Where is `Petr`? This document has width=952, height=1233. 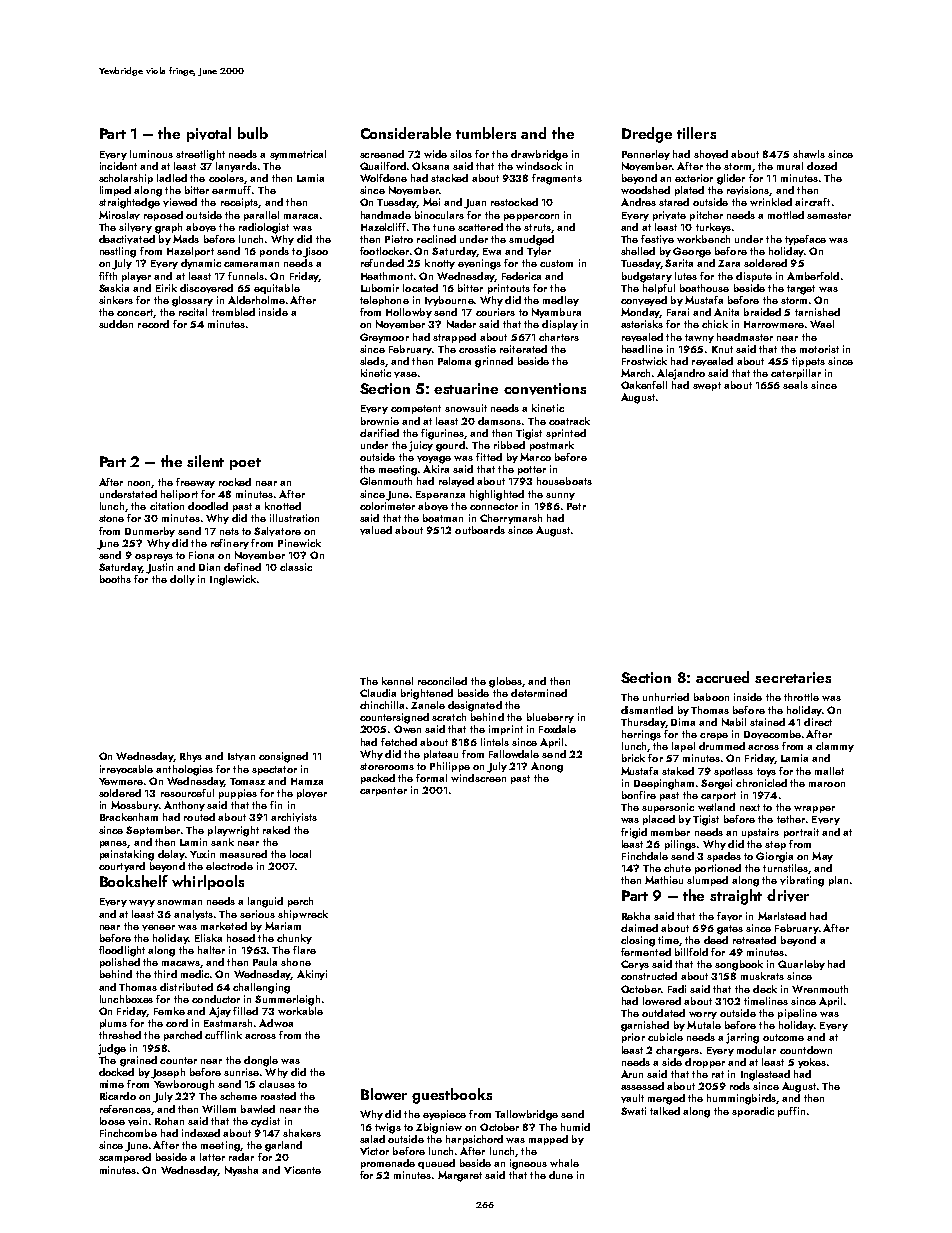
Petr is located at coordinates (576, 506).
